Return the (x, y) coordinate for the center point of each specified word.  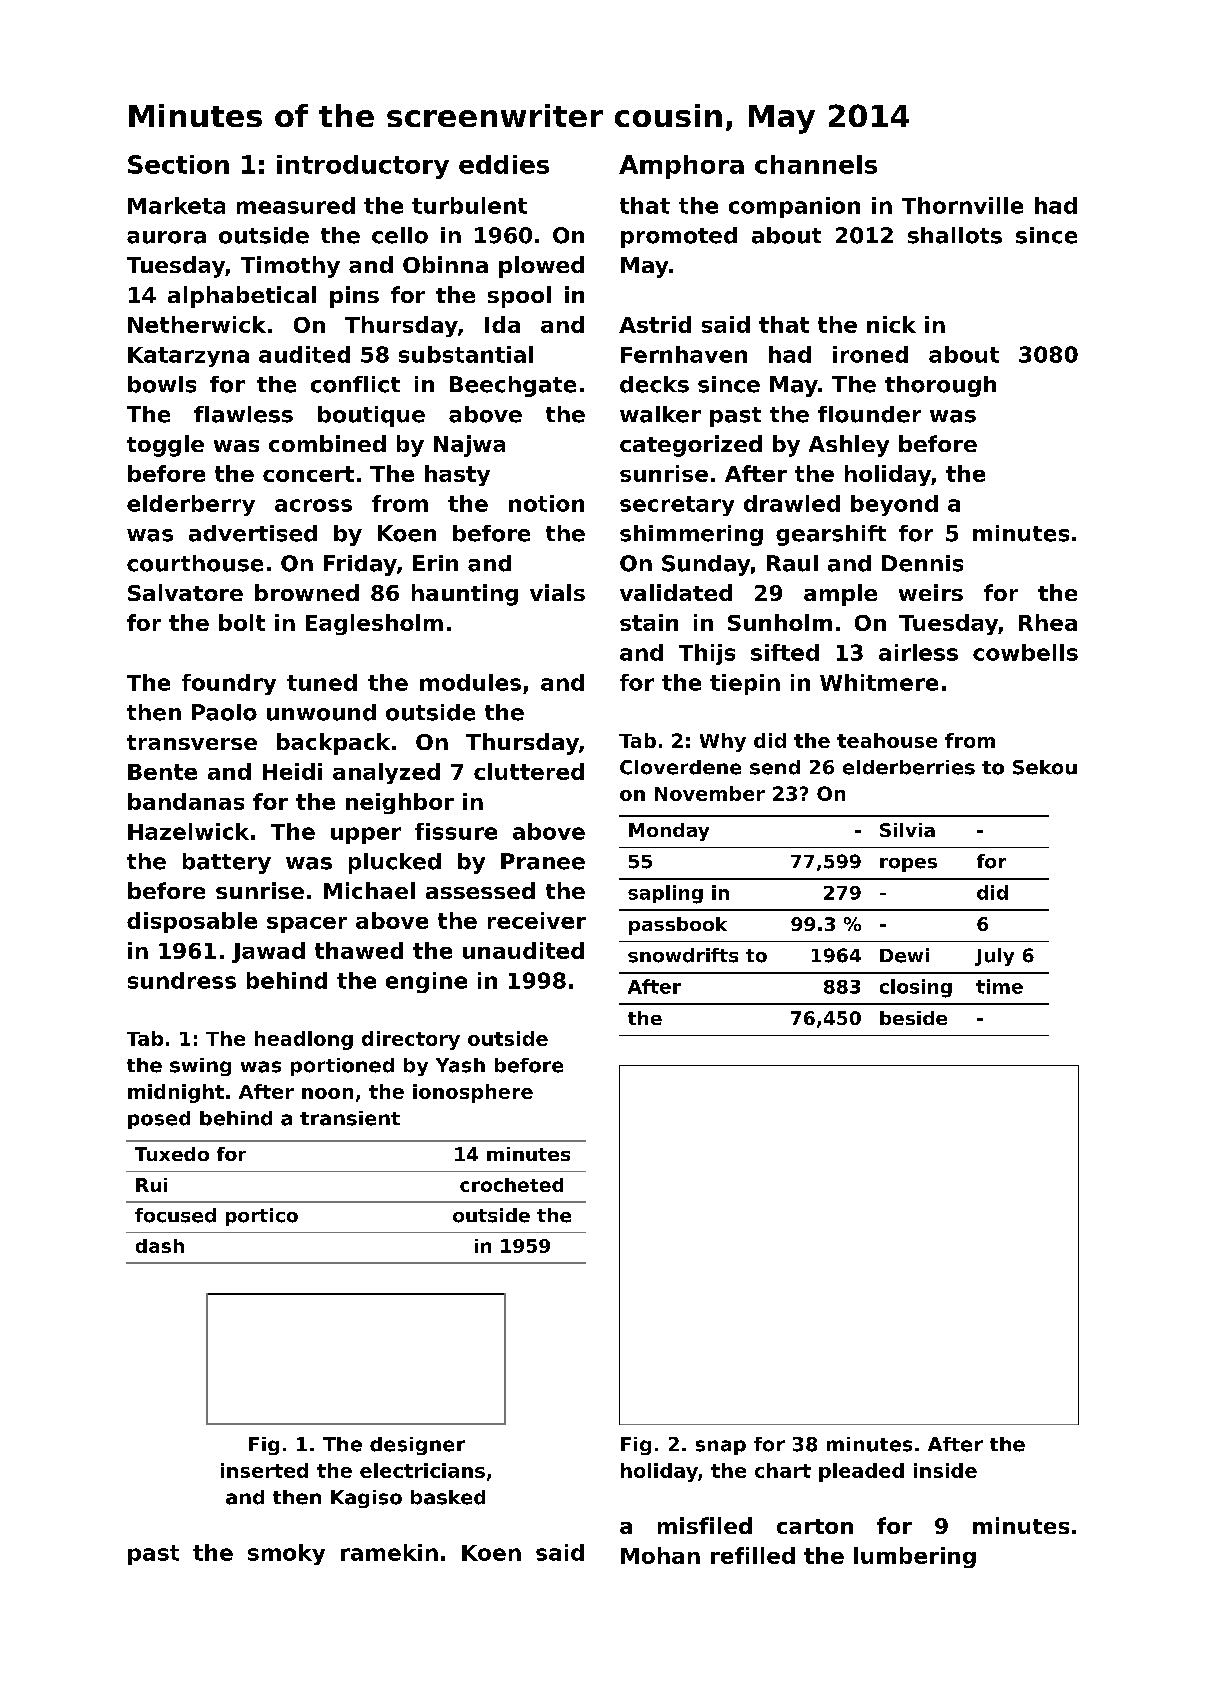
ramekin (389, 1552)
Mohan (660, 1555)
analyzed (386, 773)
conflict (355, 384)
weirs (931, 592)
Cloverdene (680, 767)
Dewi (904, 955)
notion (546, 503)
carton (815, 1526)
